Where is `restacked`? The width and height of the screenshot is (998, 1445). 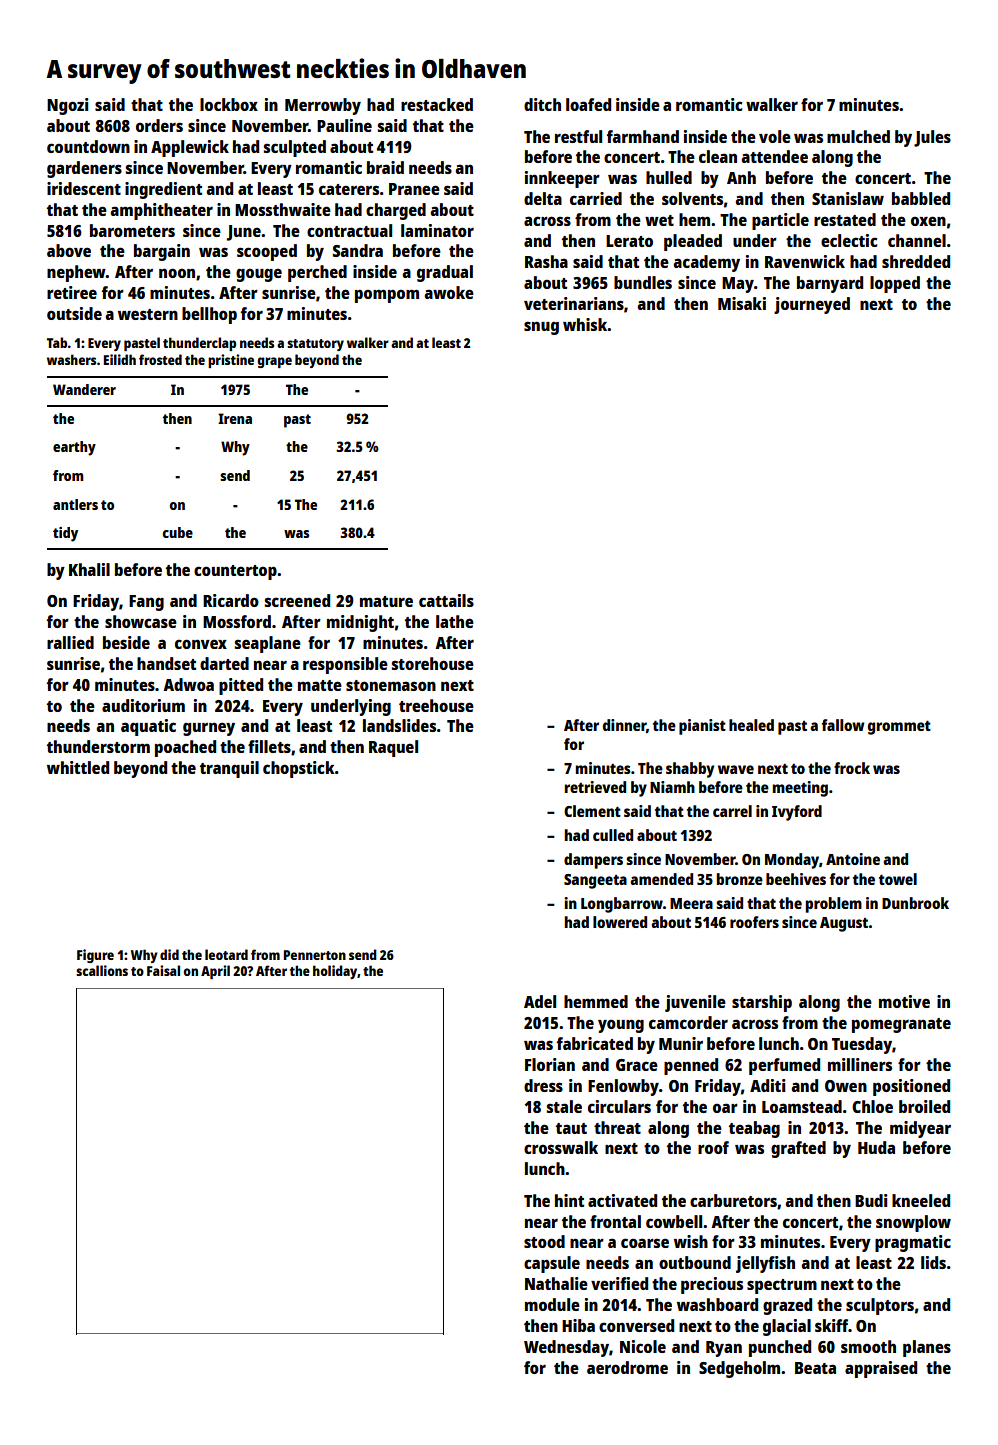
restacked is located at coordinates (437, 104).
